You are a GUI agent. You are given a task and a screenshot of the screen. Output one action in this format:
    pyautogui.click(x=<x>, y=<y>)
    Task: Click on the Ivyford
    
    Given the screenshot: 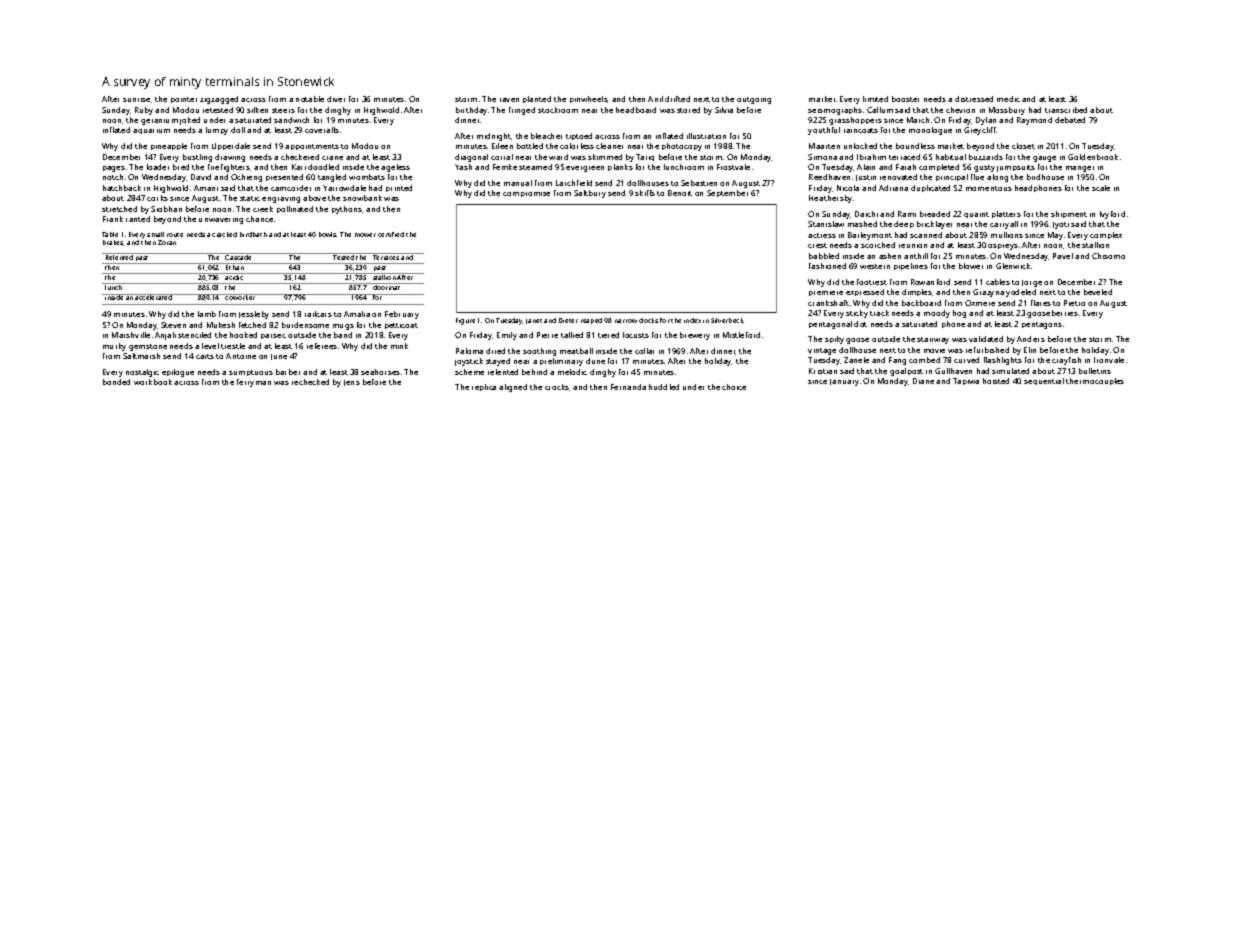 What is the action you would take?
    pyautogui.click(x=1112, y=215)
